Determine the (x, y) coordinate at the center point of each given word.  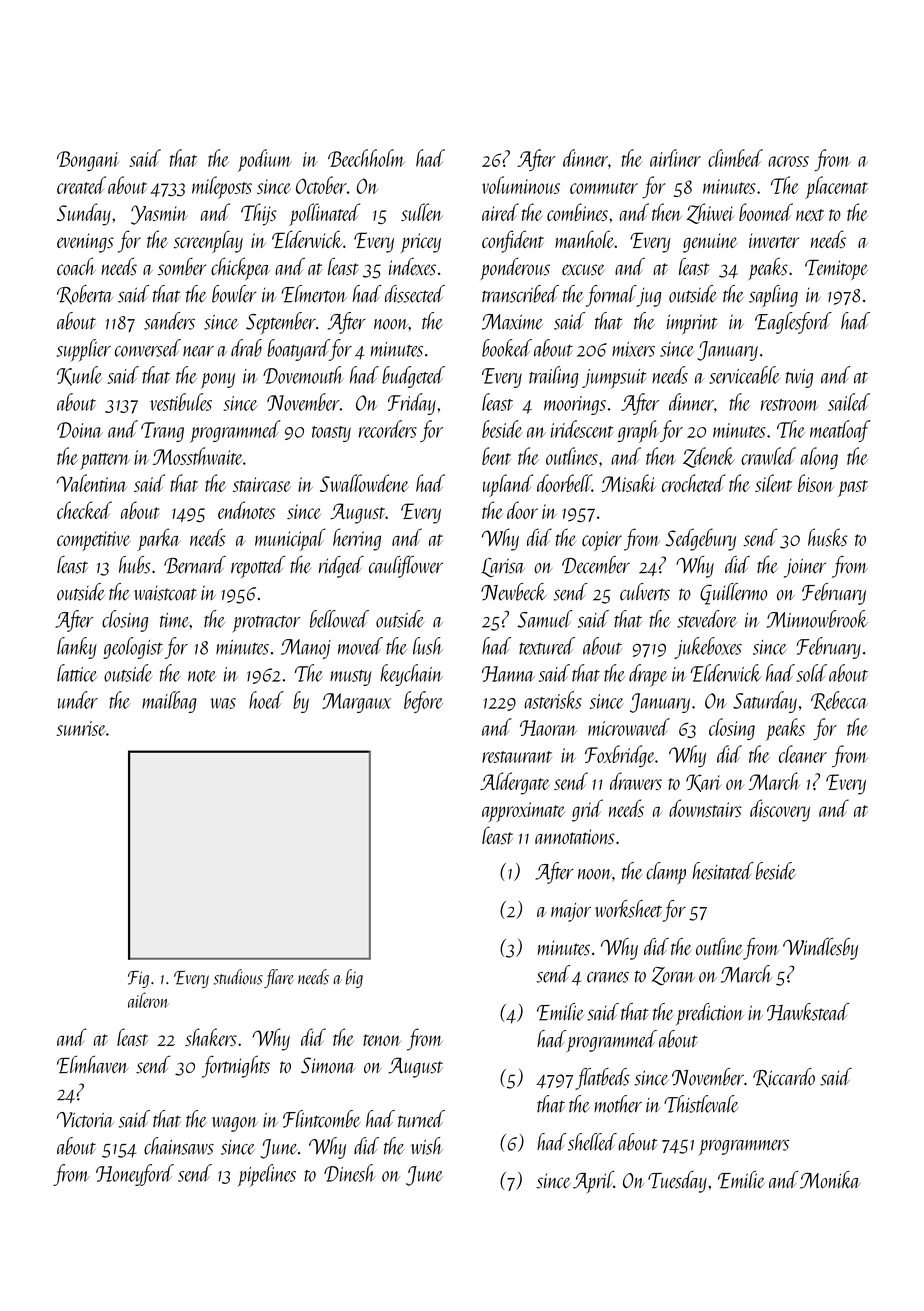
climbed (735, 158)
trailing (554, 377)
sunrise (81, 728)
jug (649, 297)
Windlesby (820, 949)
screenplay (208, 241)
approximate (523, 812)
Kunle (79, 376)
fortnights (236, 1067)
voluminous (521, 185)
